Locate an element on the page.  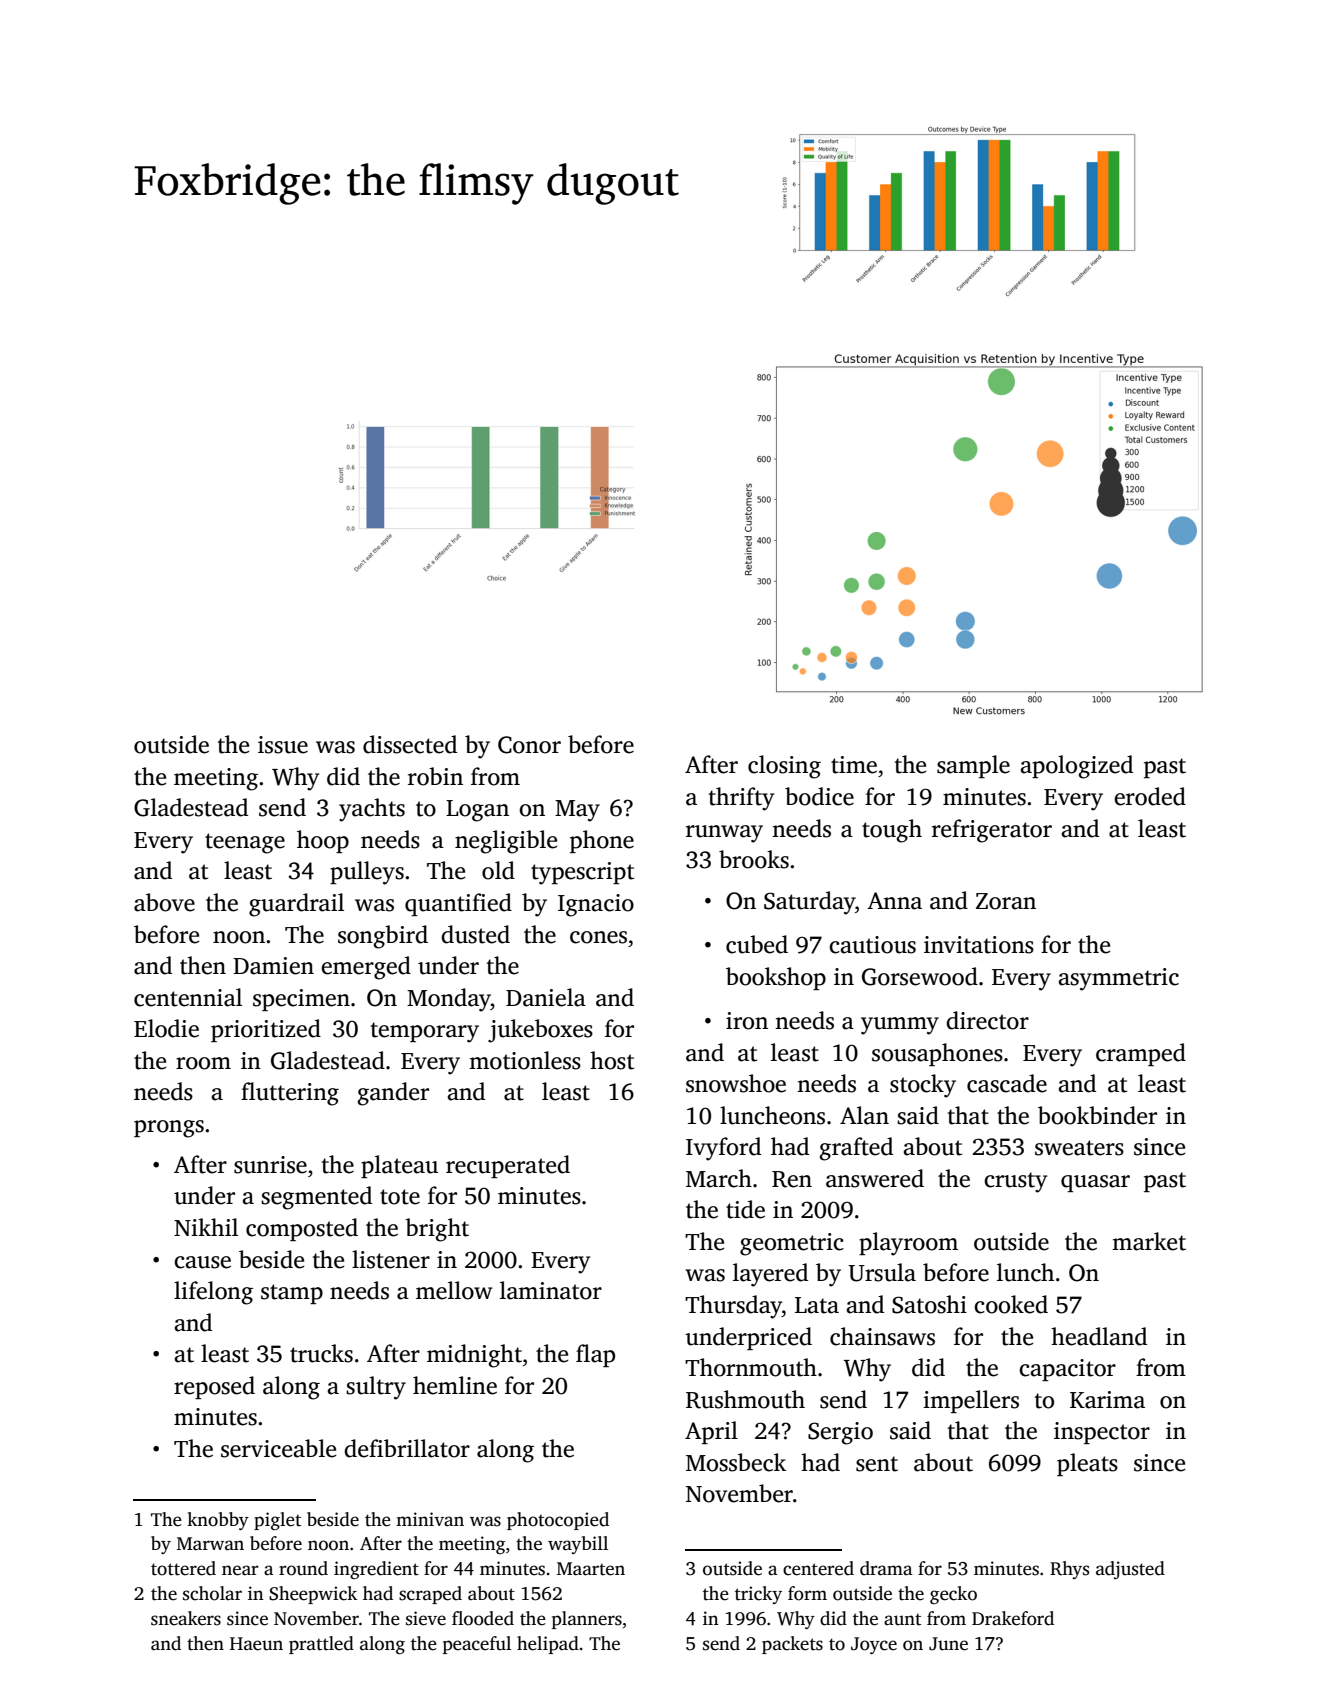
issue is located at coordinates (283, 745).
